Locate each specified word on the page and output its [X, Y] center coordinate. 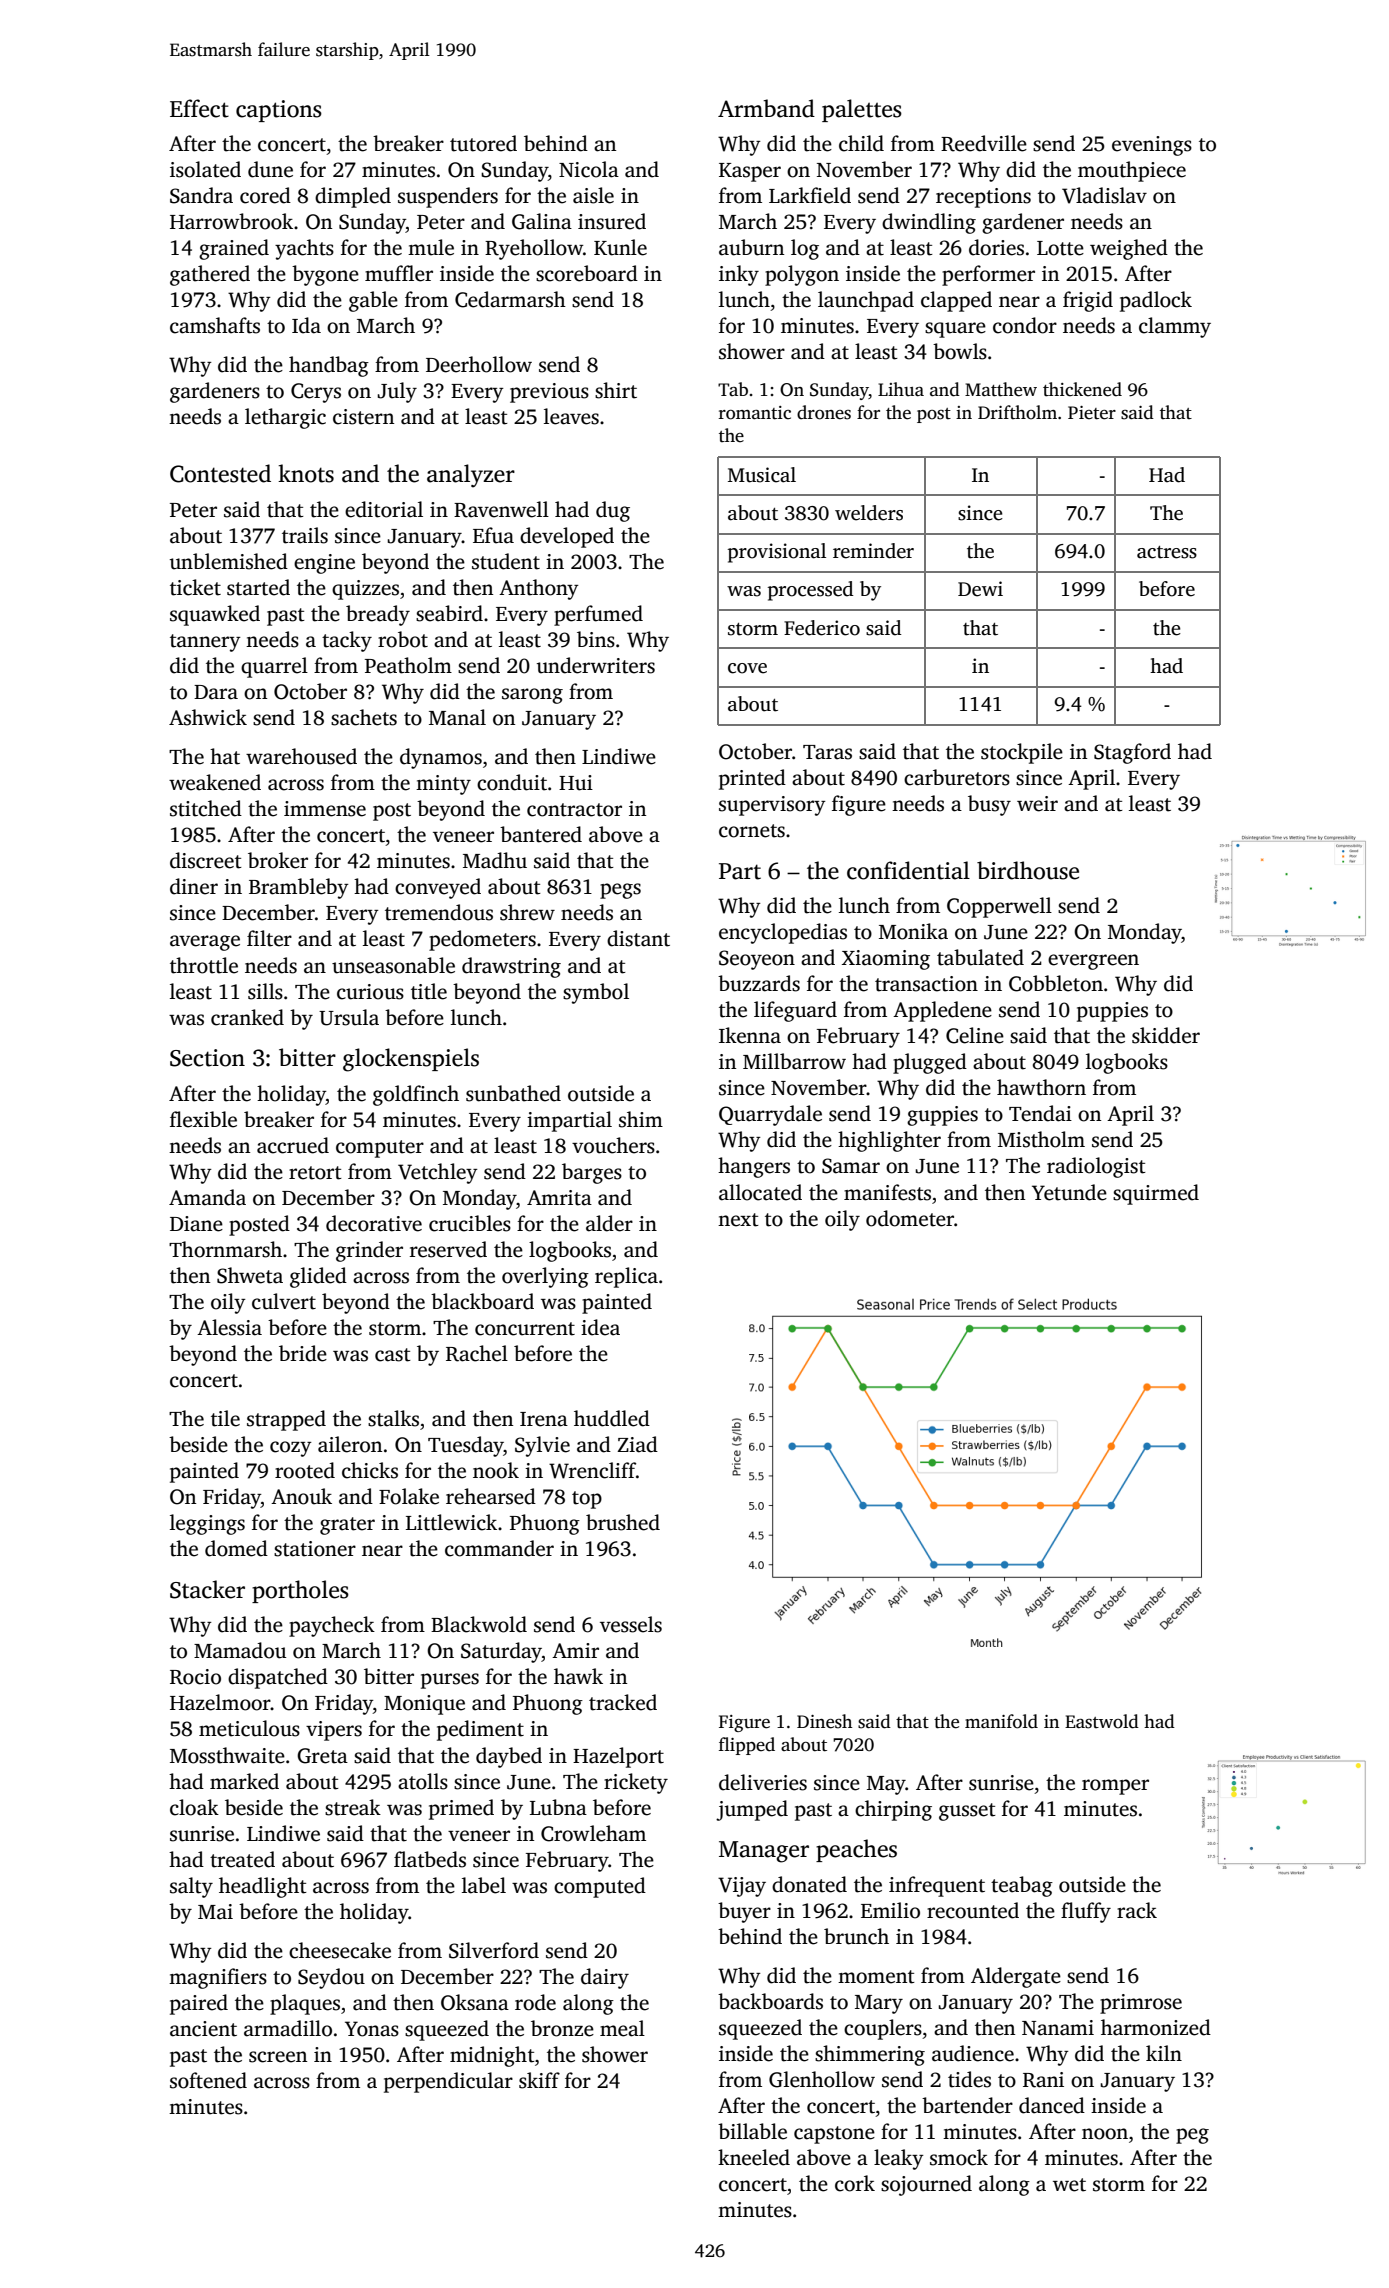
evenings [1152, 146]
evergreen [1093, 962]
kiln [1164, 2053]
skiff [539, 2080]
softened [208, 2080]
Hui [576, 783]
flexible [203, 1119]
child [861, 143]
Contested [220, 473]
